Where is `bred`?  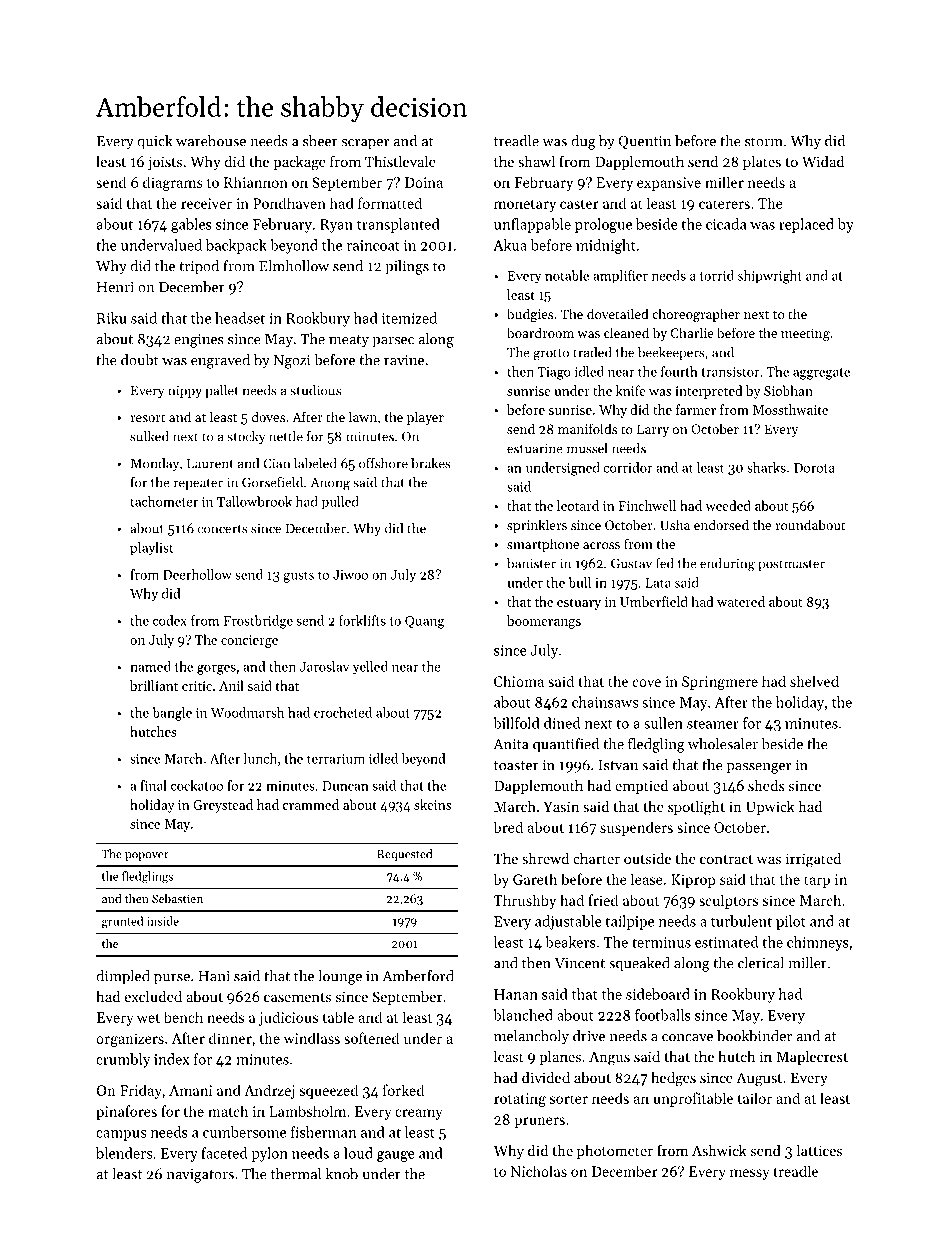
bred is located at coordinates (508, 827).
